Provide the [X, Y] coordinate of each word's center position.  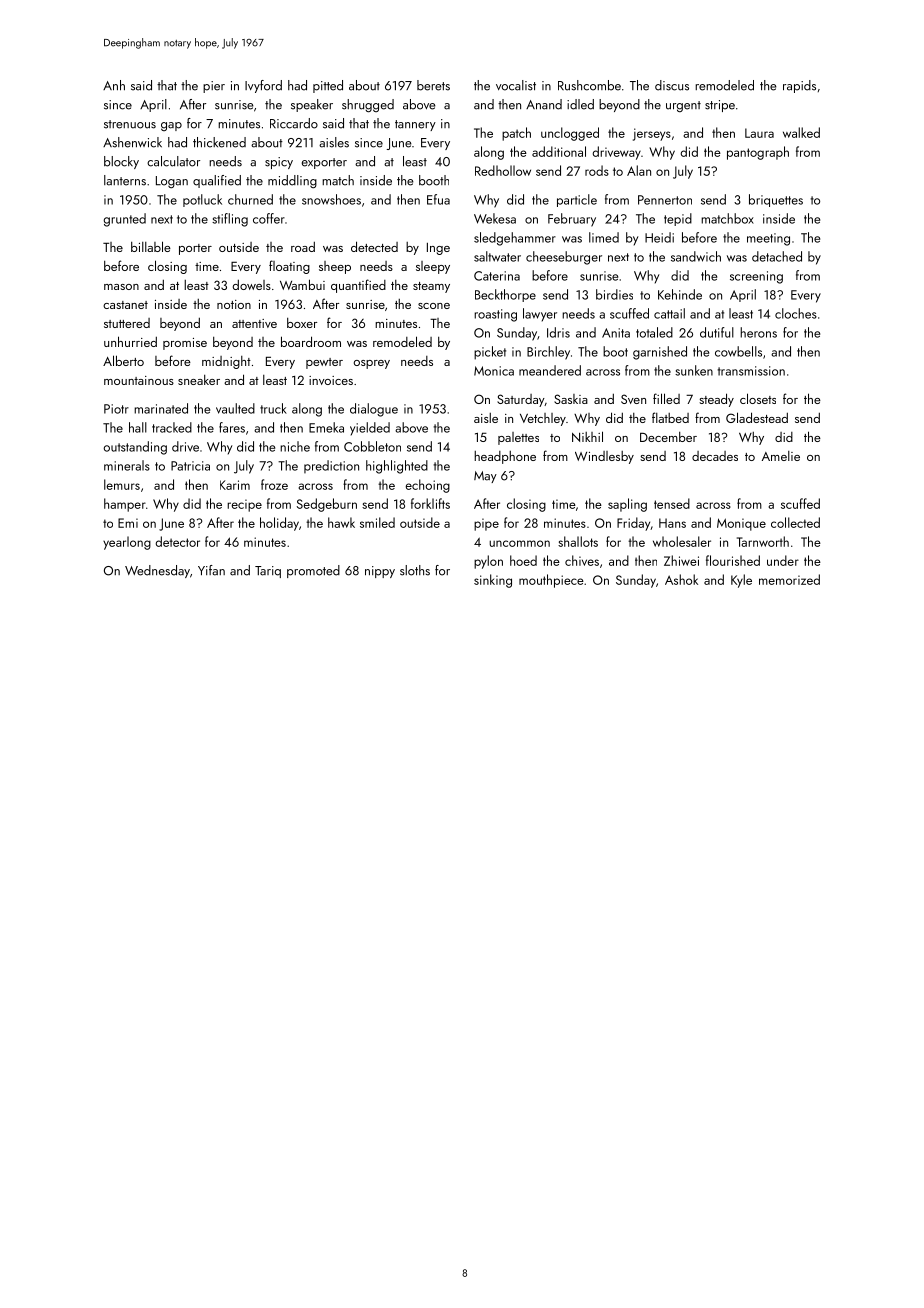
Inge [438, 249]
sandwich [696, 256]
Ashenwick [132, 142]
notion [234, 304]
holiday [279, 524]
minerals [127, 465]
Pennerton [665, 200]
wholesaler [682, 541]
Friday [633, 524]
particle [577, 200]
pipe [486, 524]
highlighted [397, 467]
